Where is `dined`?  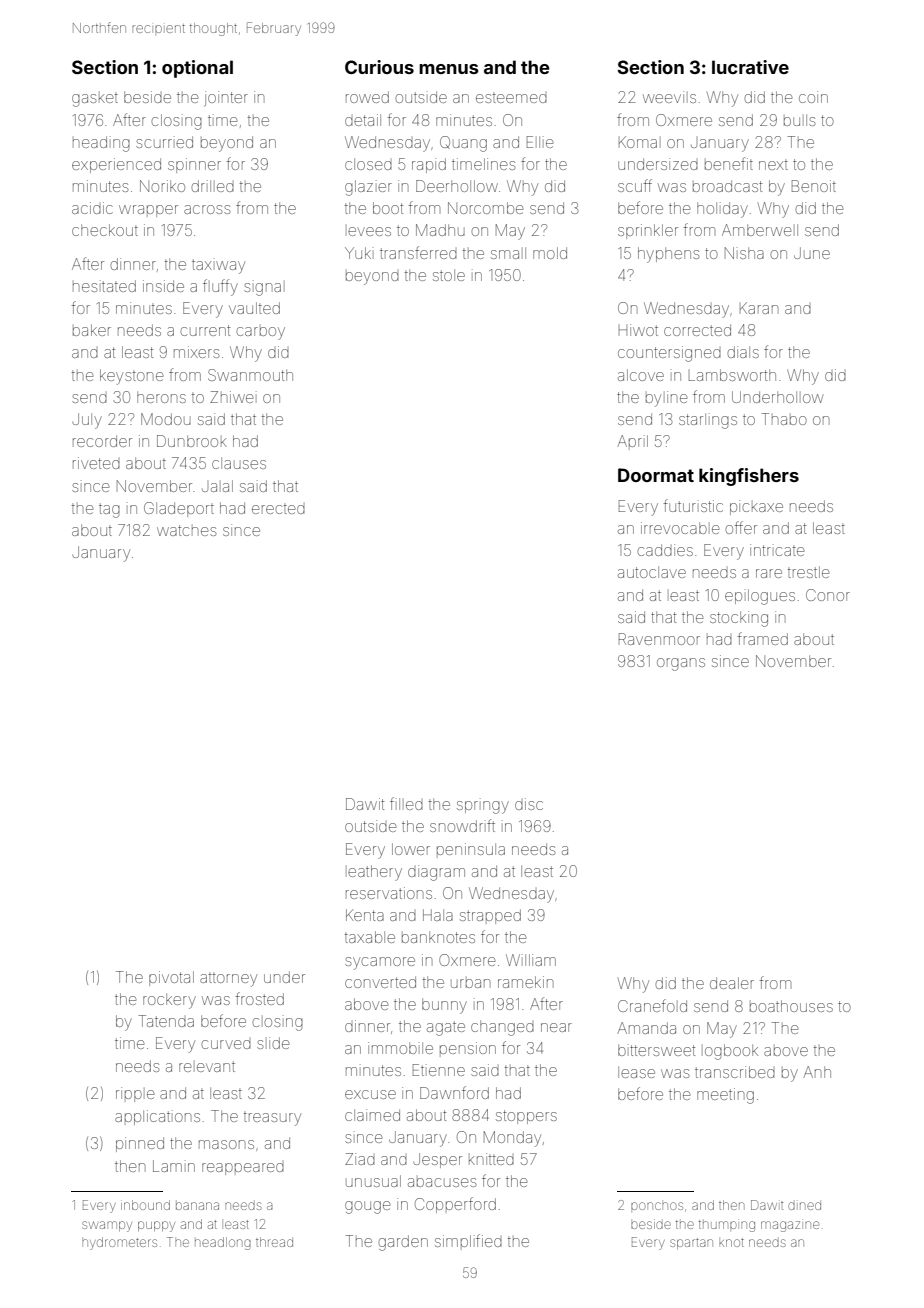
dined is located at coordinates (804, 1206).
